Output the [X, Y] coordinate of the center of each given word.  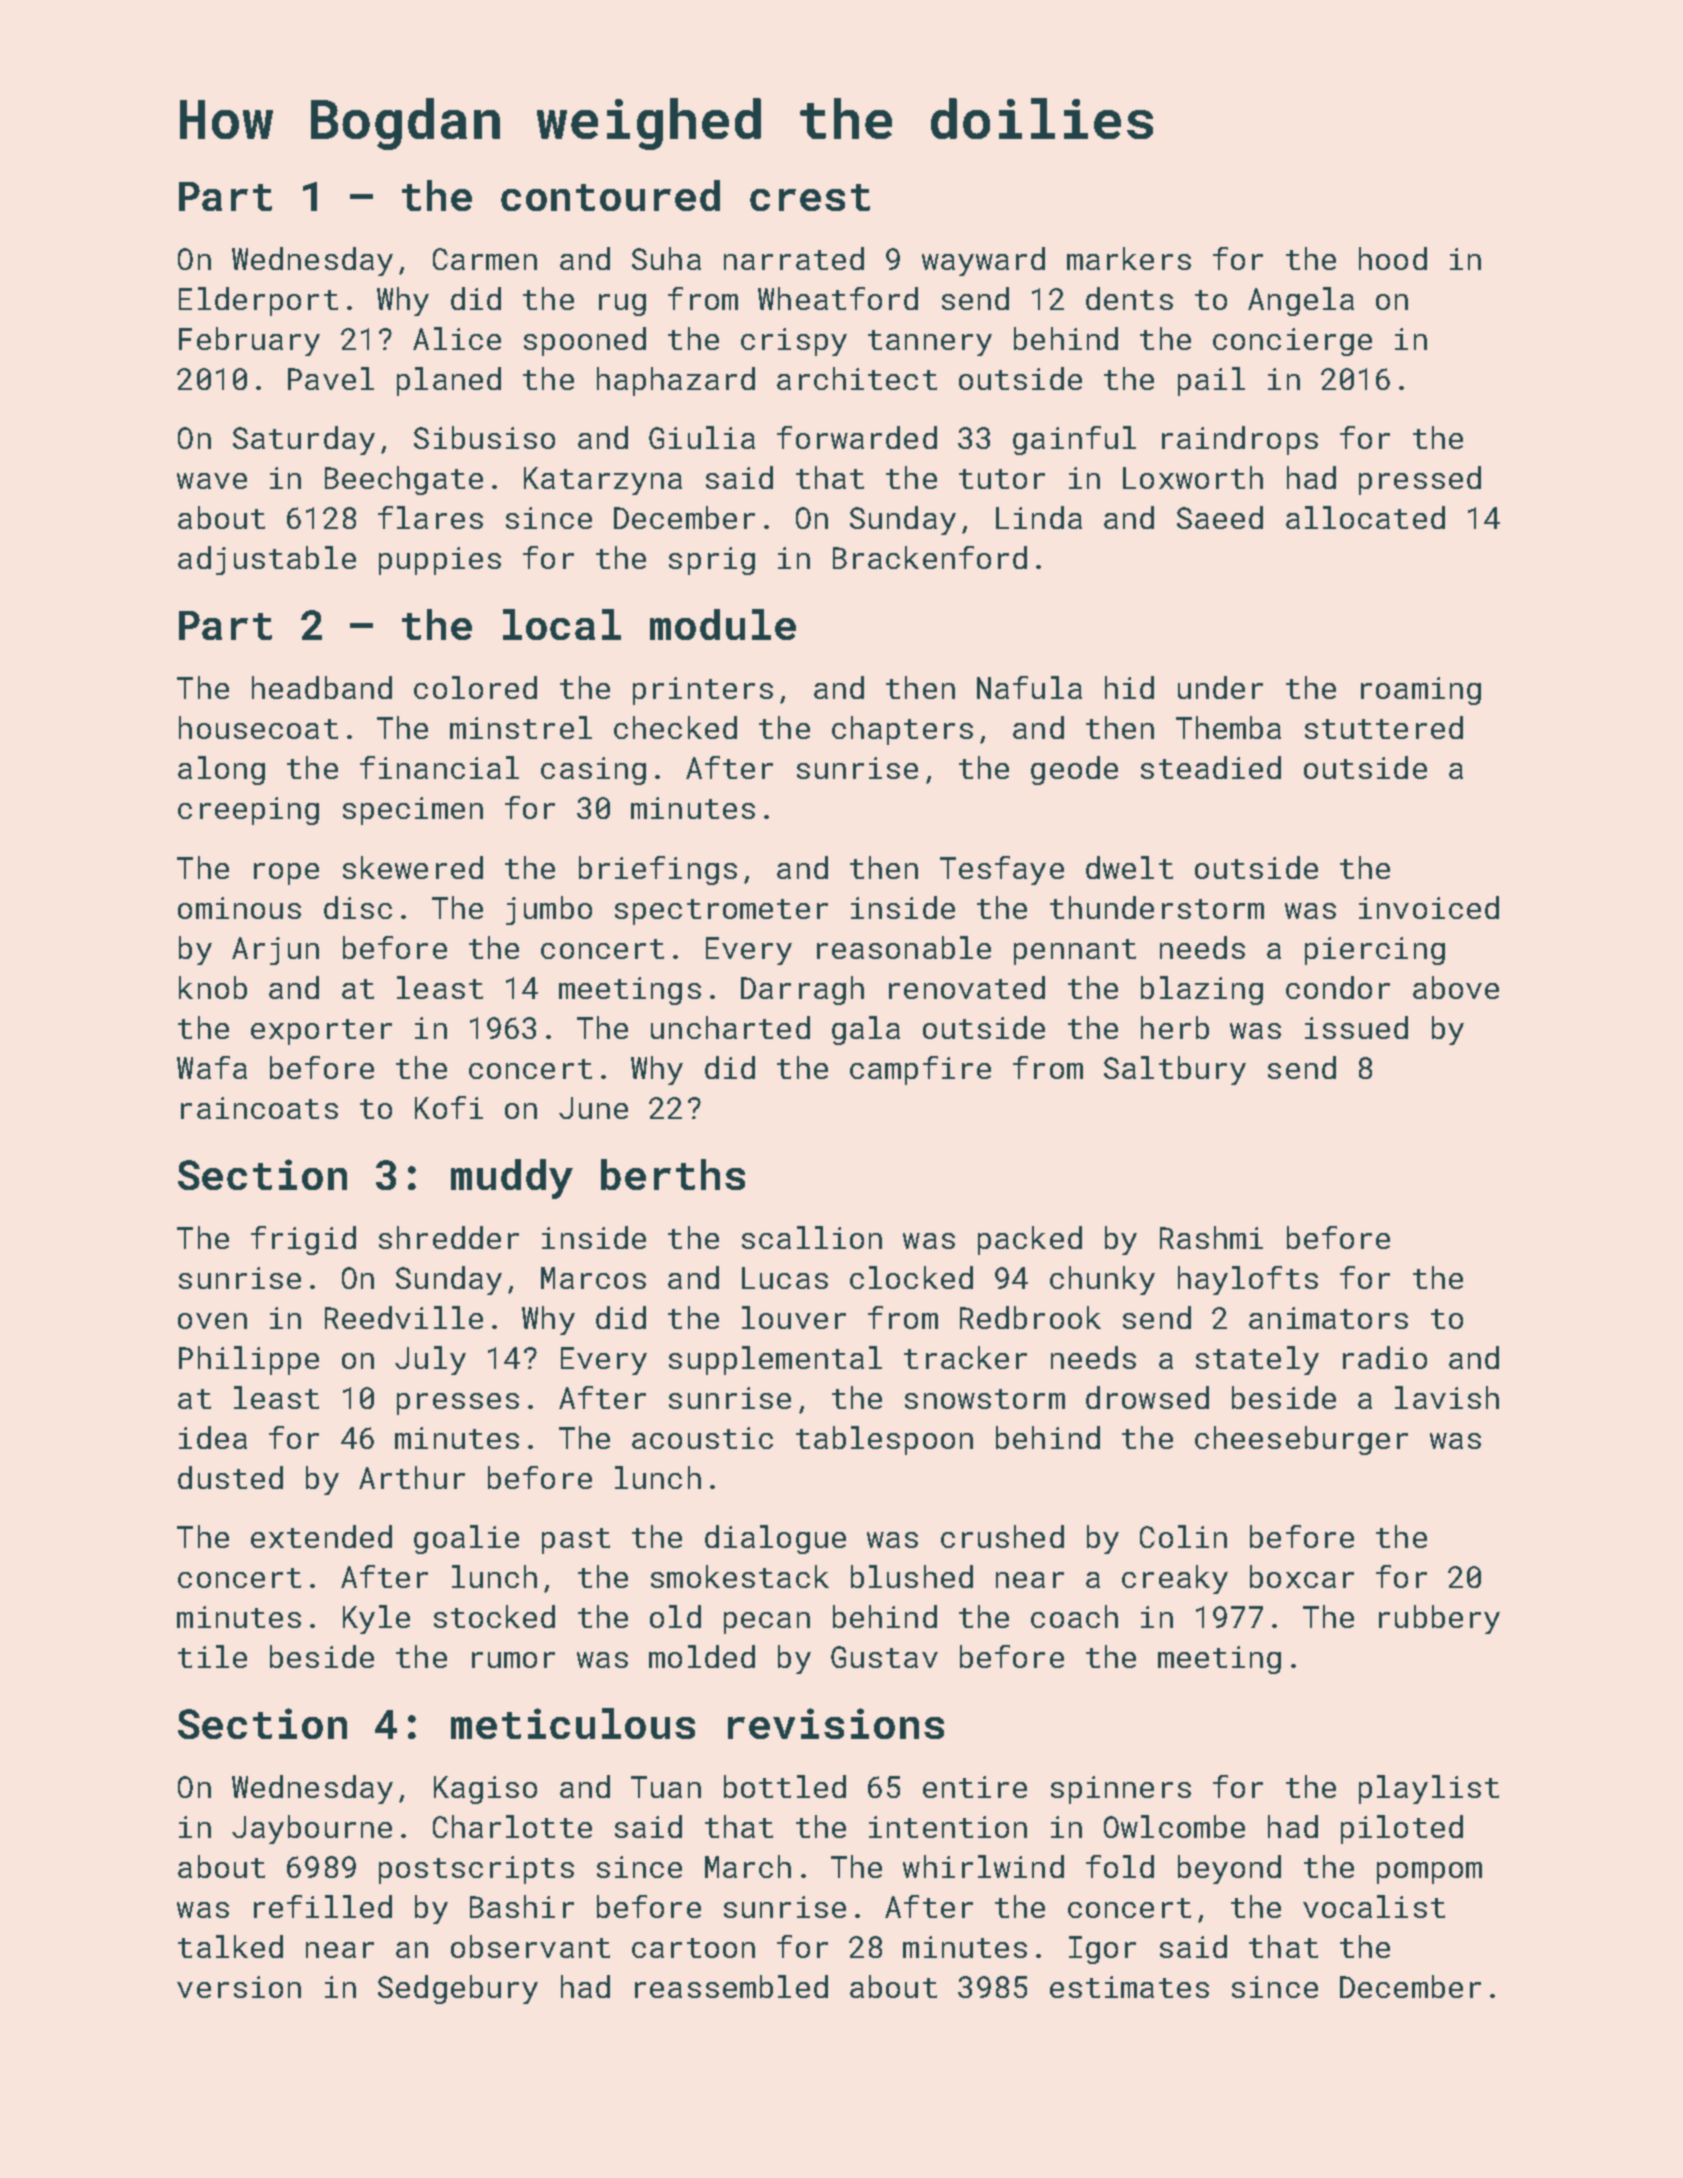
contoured [610, 195]
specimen [413, 811]
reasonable [904, 947]
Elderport [258, 301]
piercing [1375, 951]
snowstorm [985, 1399]
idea [213, 1437]
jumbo [549, 910]
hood [1393, 258]
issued [1356, 1027]
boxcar [1302, 1576]
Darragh [802, 990]
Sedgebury [458, 1989]
